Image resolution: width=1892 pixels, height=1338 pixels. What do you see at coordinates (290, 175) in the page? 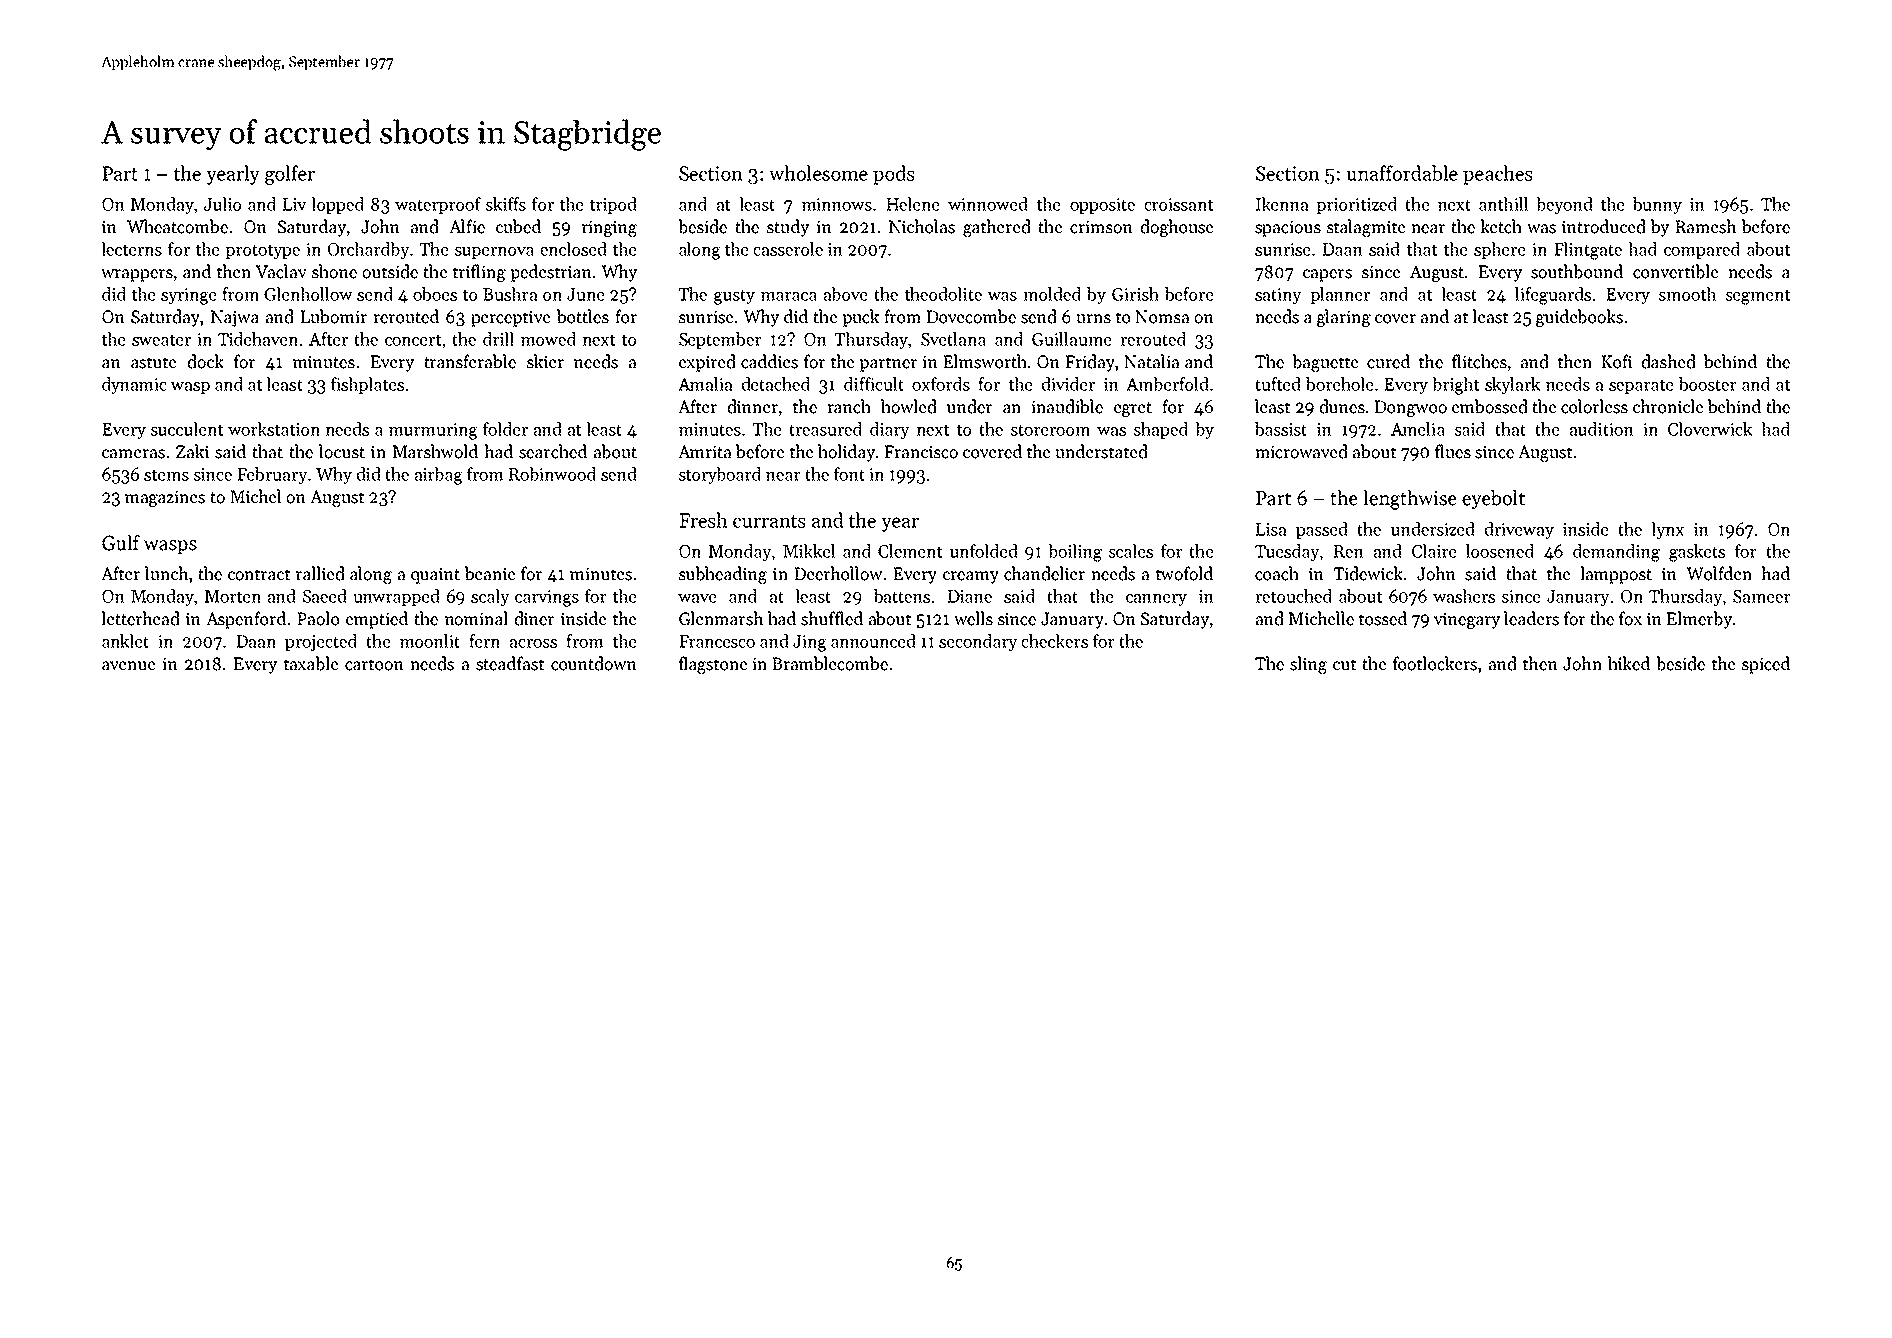
I see `golfer` at bounding box center [290, 175].
